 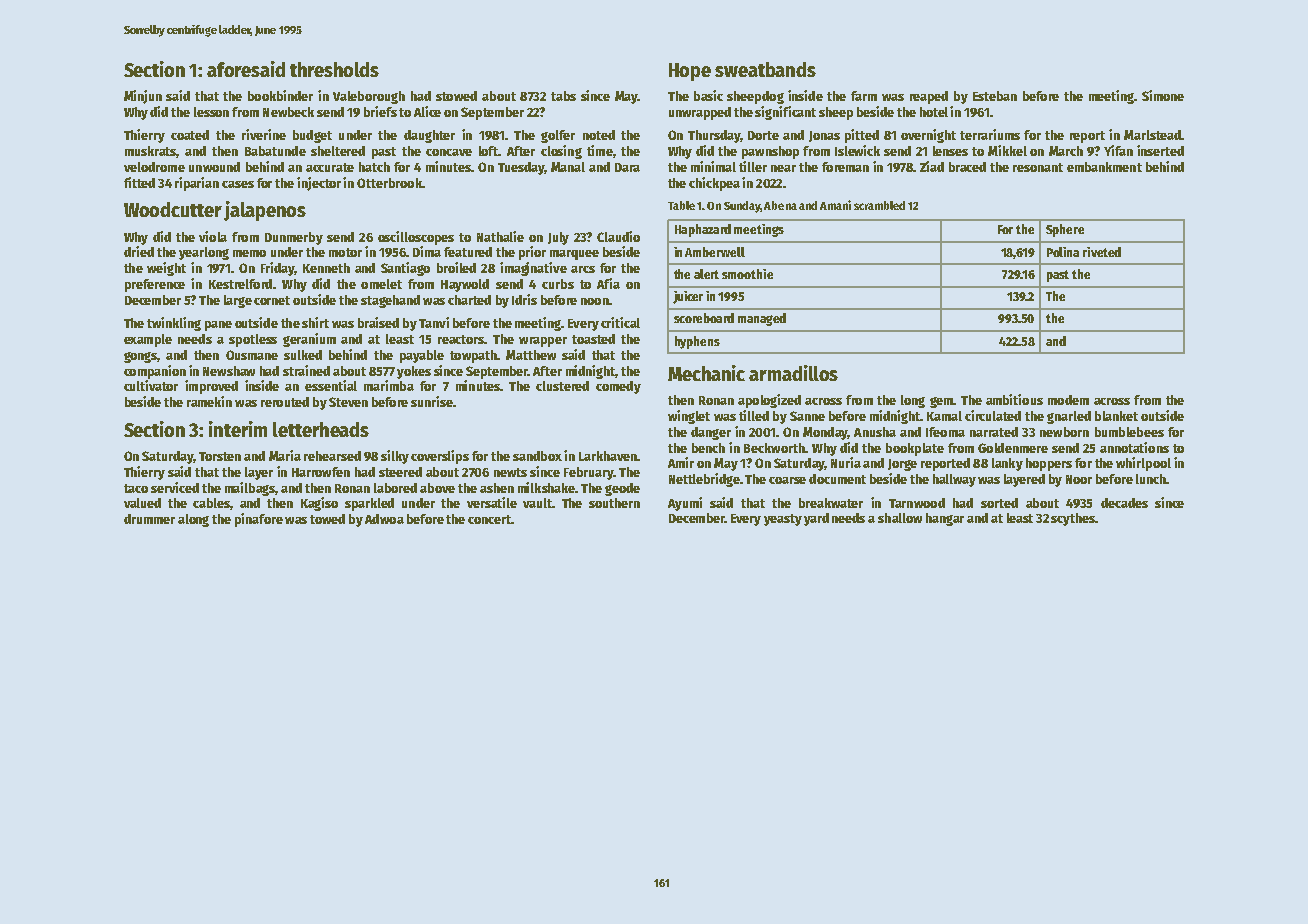 I want to click on Sphere, so click(x=1065, y=230).
